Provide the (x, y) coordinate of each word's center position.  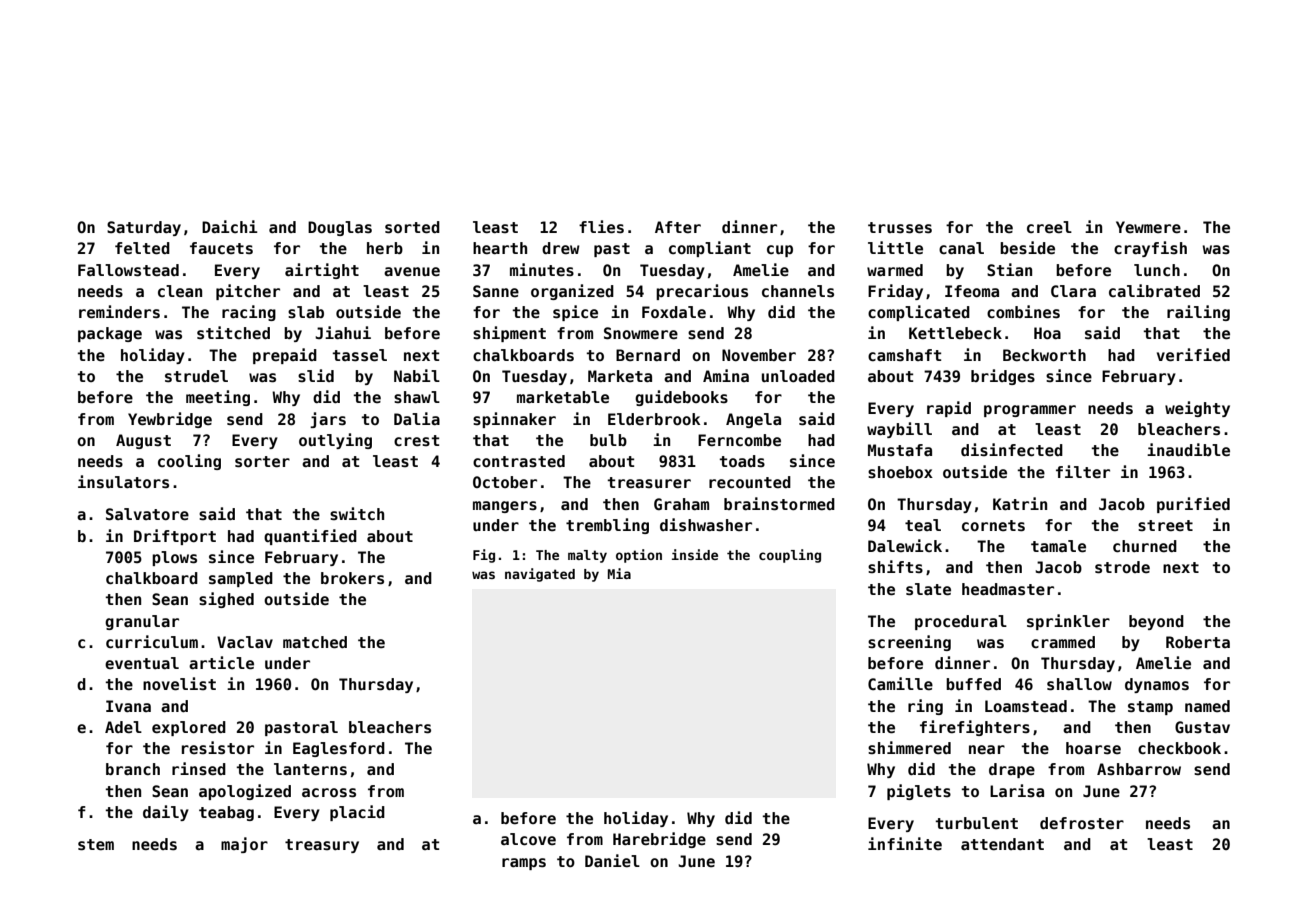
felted (142, 248)
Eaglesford (339, 749)
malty (587, 556)
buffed (973, 684)
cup (780, 251)
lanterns (310, 769)
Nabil (417, 375)
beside (1027, 248)
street (1165, 526)
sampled (241, 579)
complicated (919, 313)
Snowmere (641, 333)
